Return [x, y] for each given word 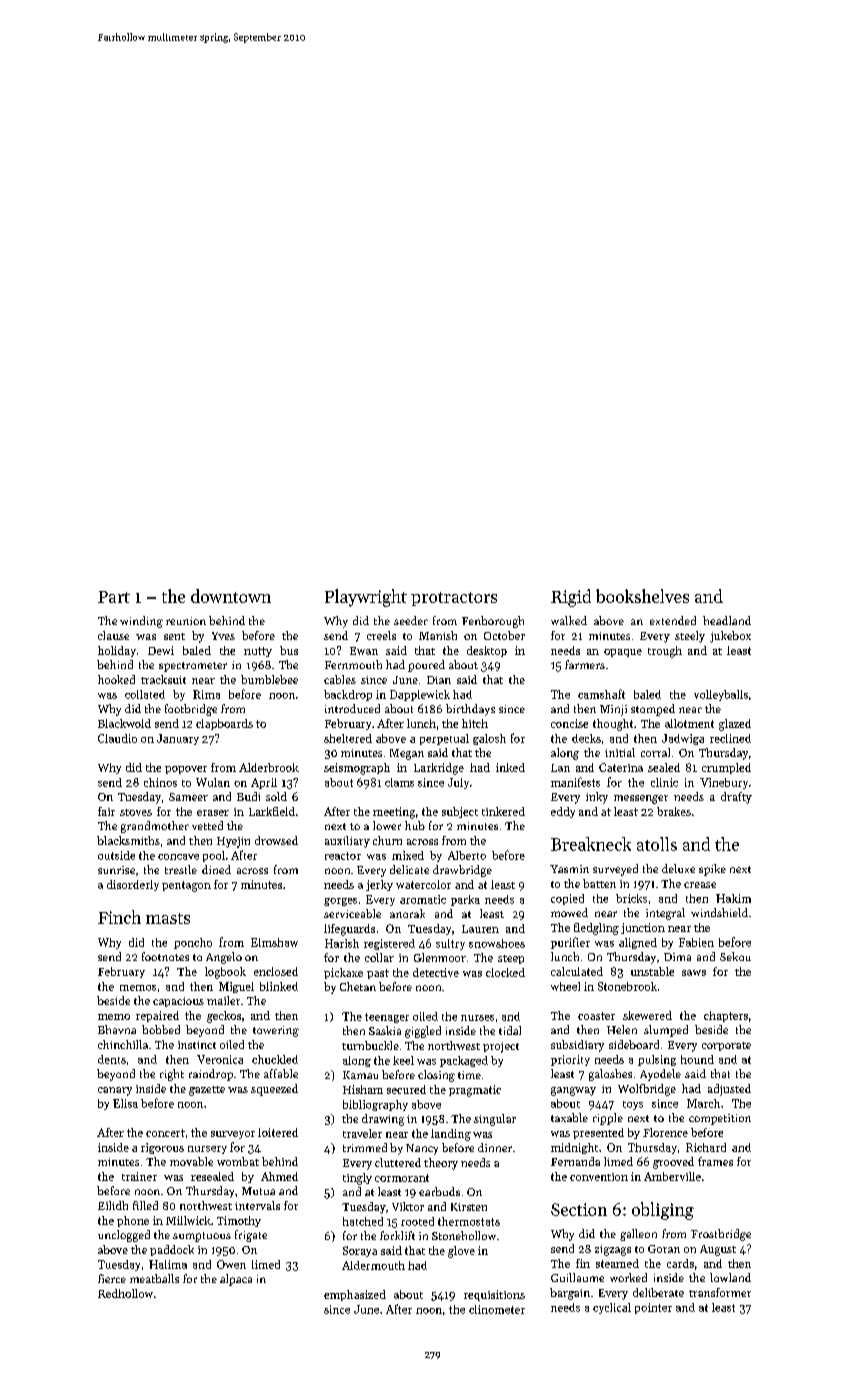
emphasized [355, 1295]
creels [381, 635]
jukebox [730, 637]
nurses [477, 1018]
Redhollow [125, 1293]
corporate [726, 1046]
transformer [720, 1292]
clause [113, 635]
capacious [178, 1002]
